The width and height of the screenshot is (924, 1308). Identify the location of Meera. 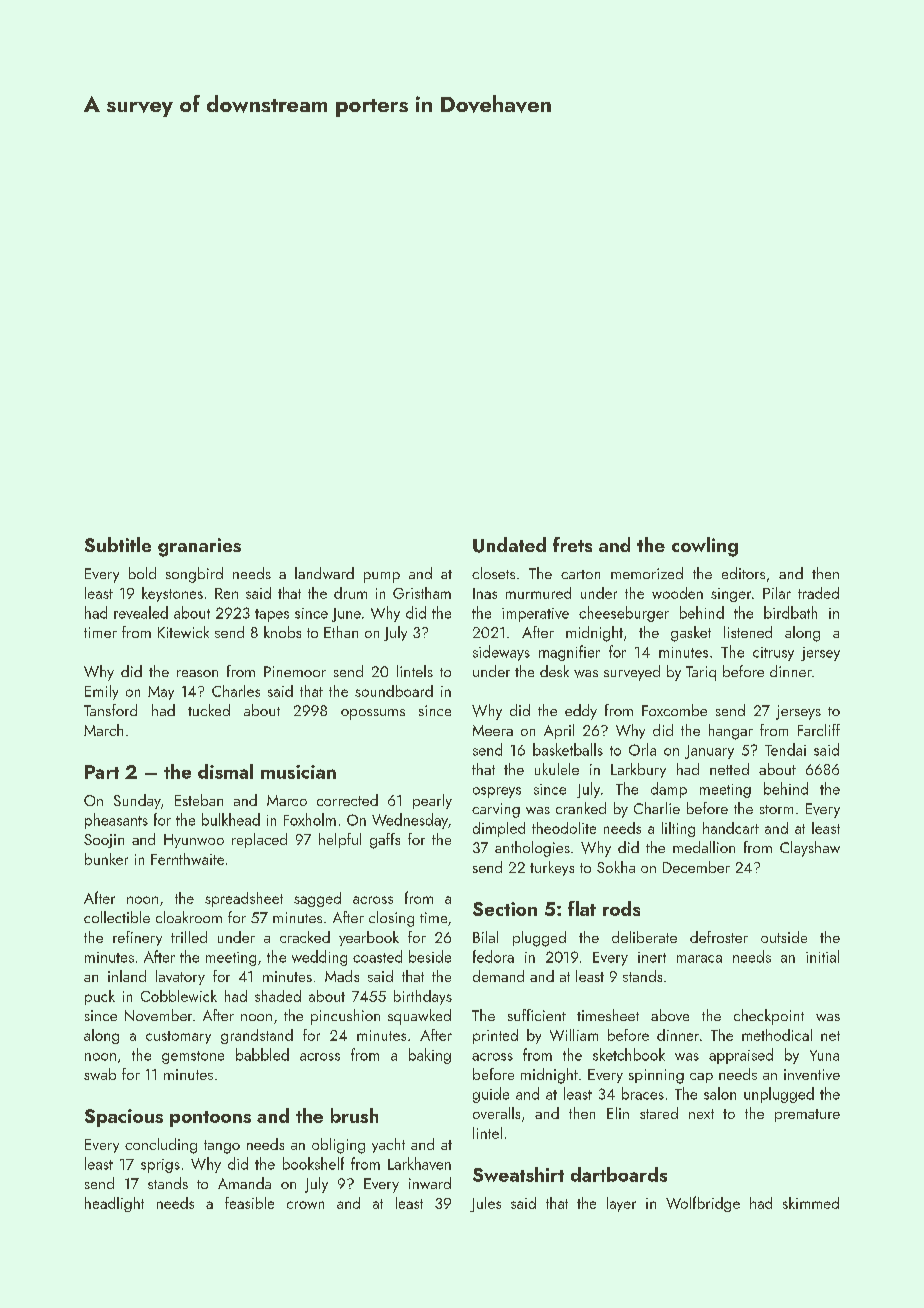
(493, 730).
